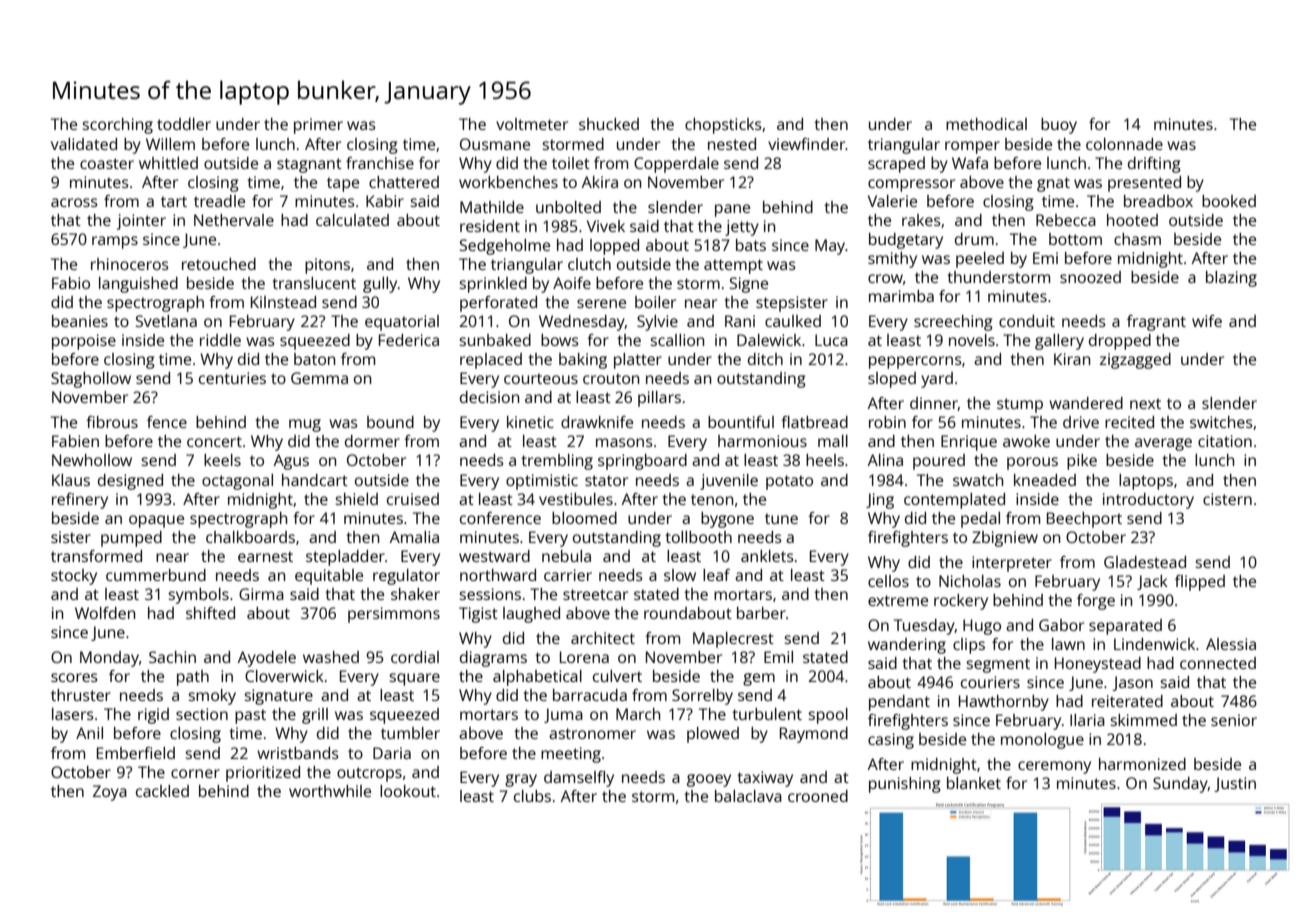 The image size is (1308, 924). I want to click on switches, so click(1221, 422).
